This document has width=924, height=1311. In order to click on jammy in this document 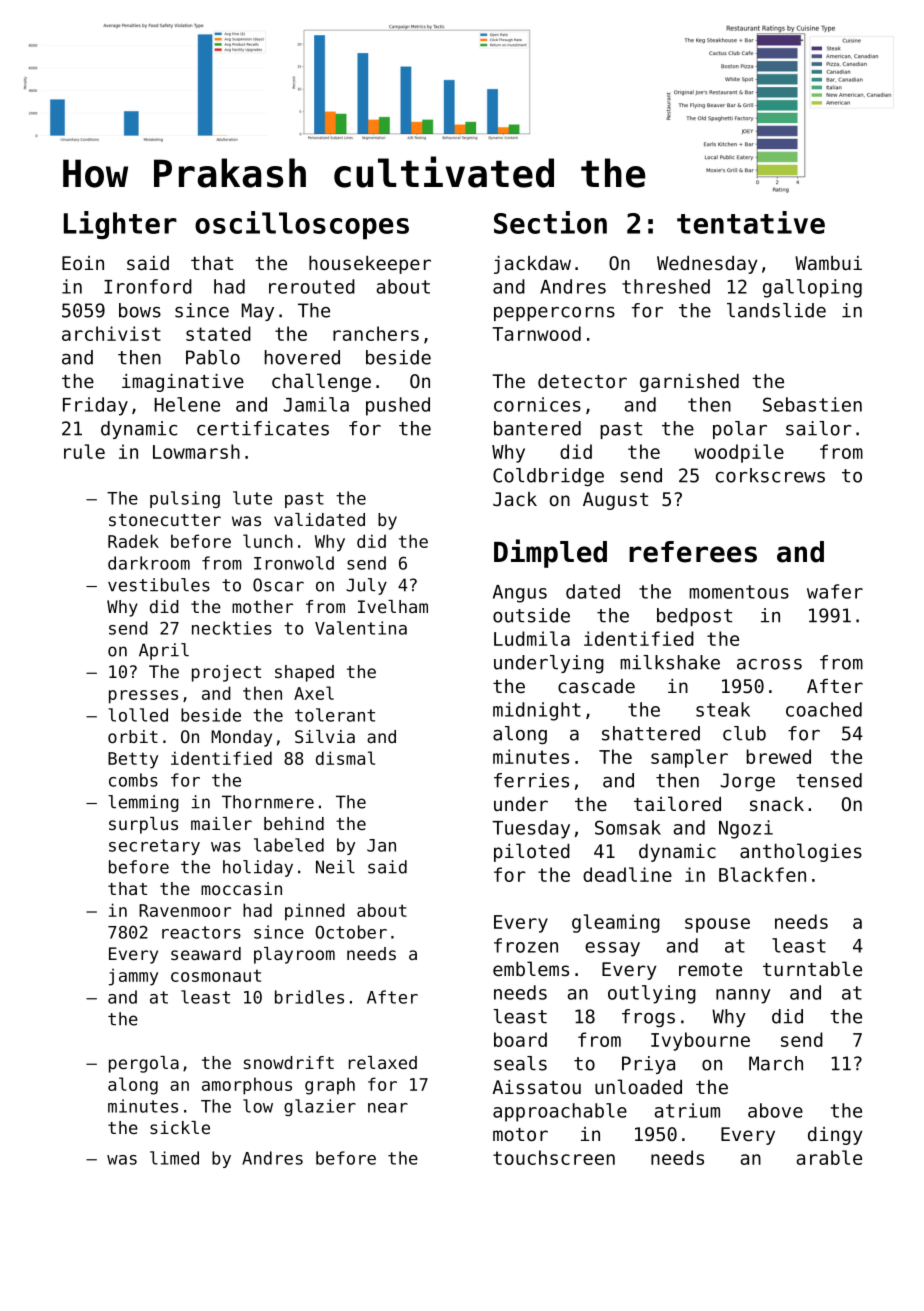, I will do `click(133, 977)`.
